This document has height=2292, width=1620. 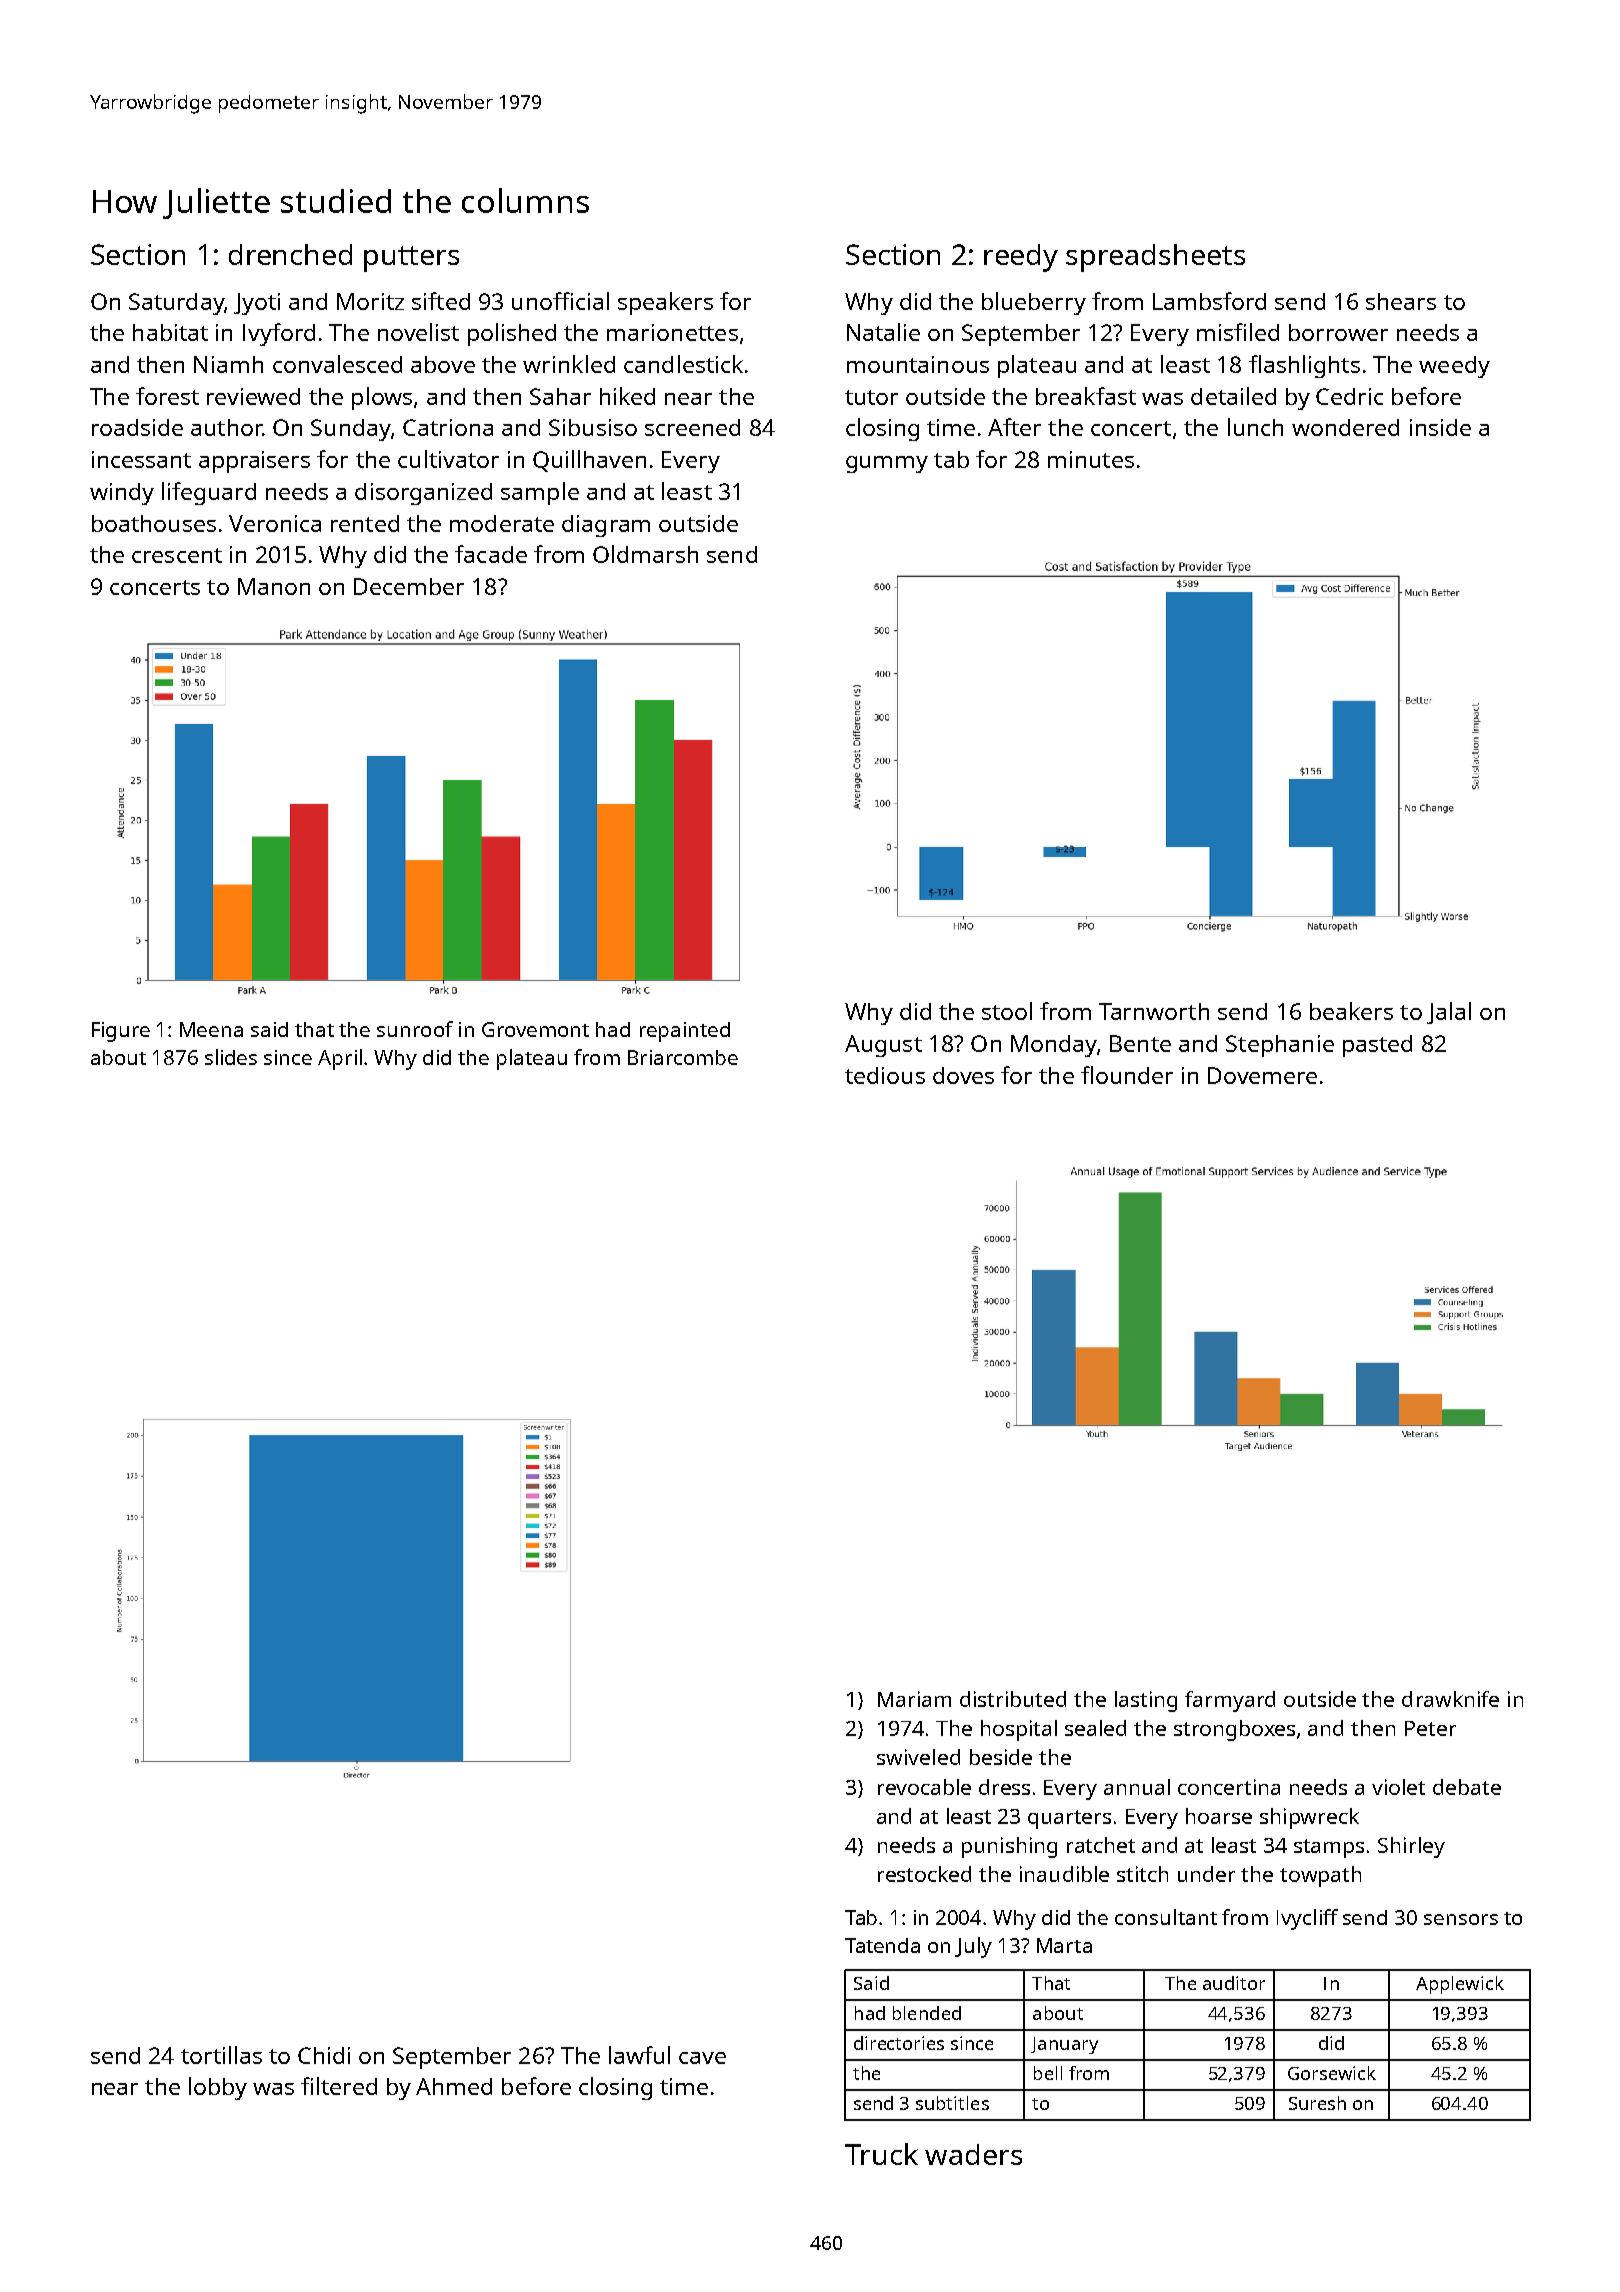 I want to click on Mariam, so click(x=914, y=1699).
